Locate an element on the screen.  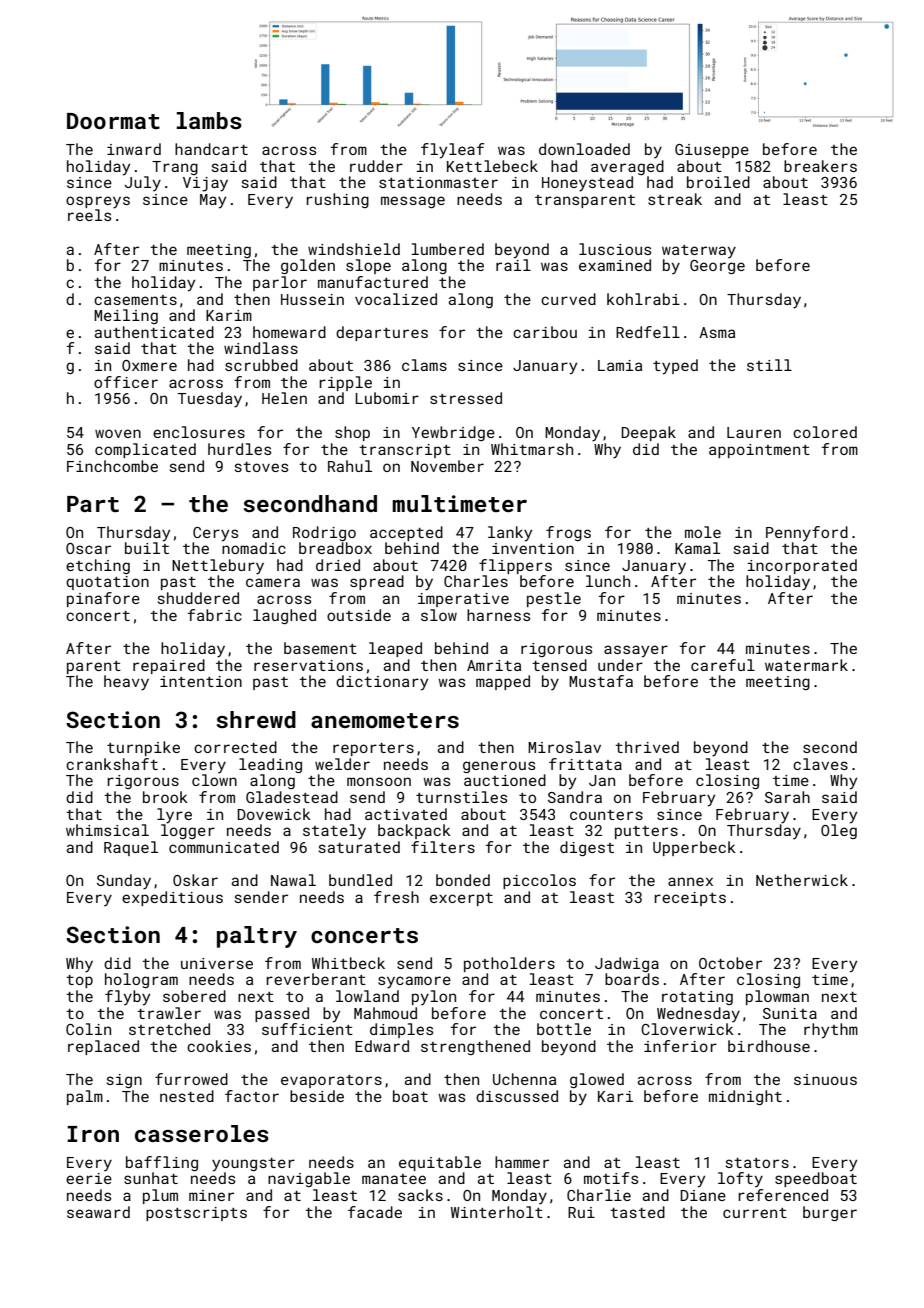
crankshaft is located at coordinates (112, 764).
